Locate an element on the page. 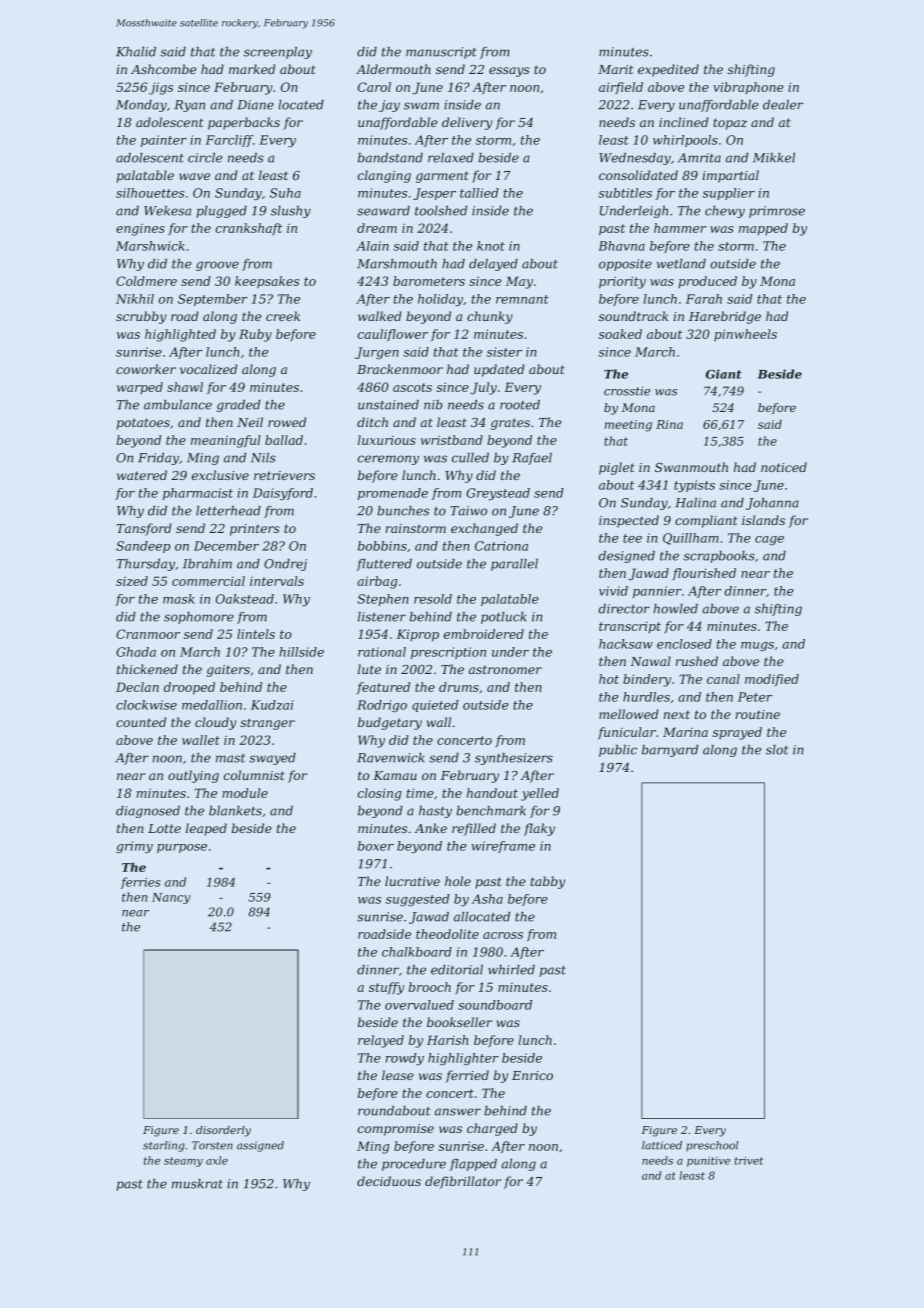 The width and height of the page is (924, 1308). walked is located at coordinates (380, 316).
